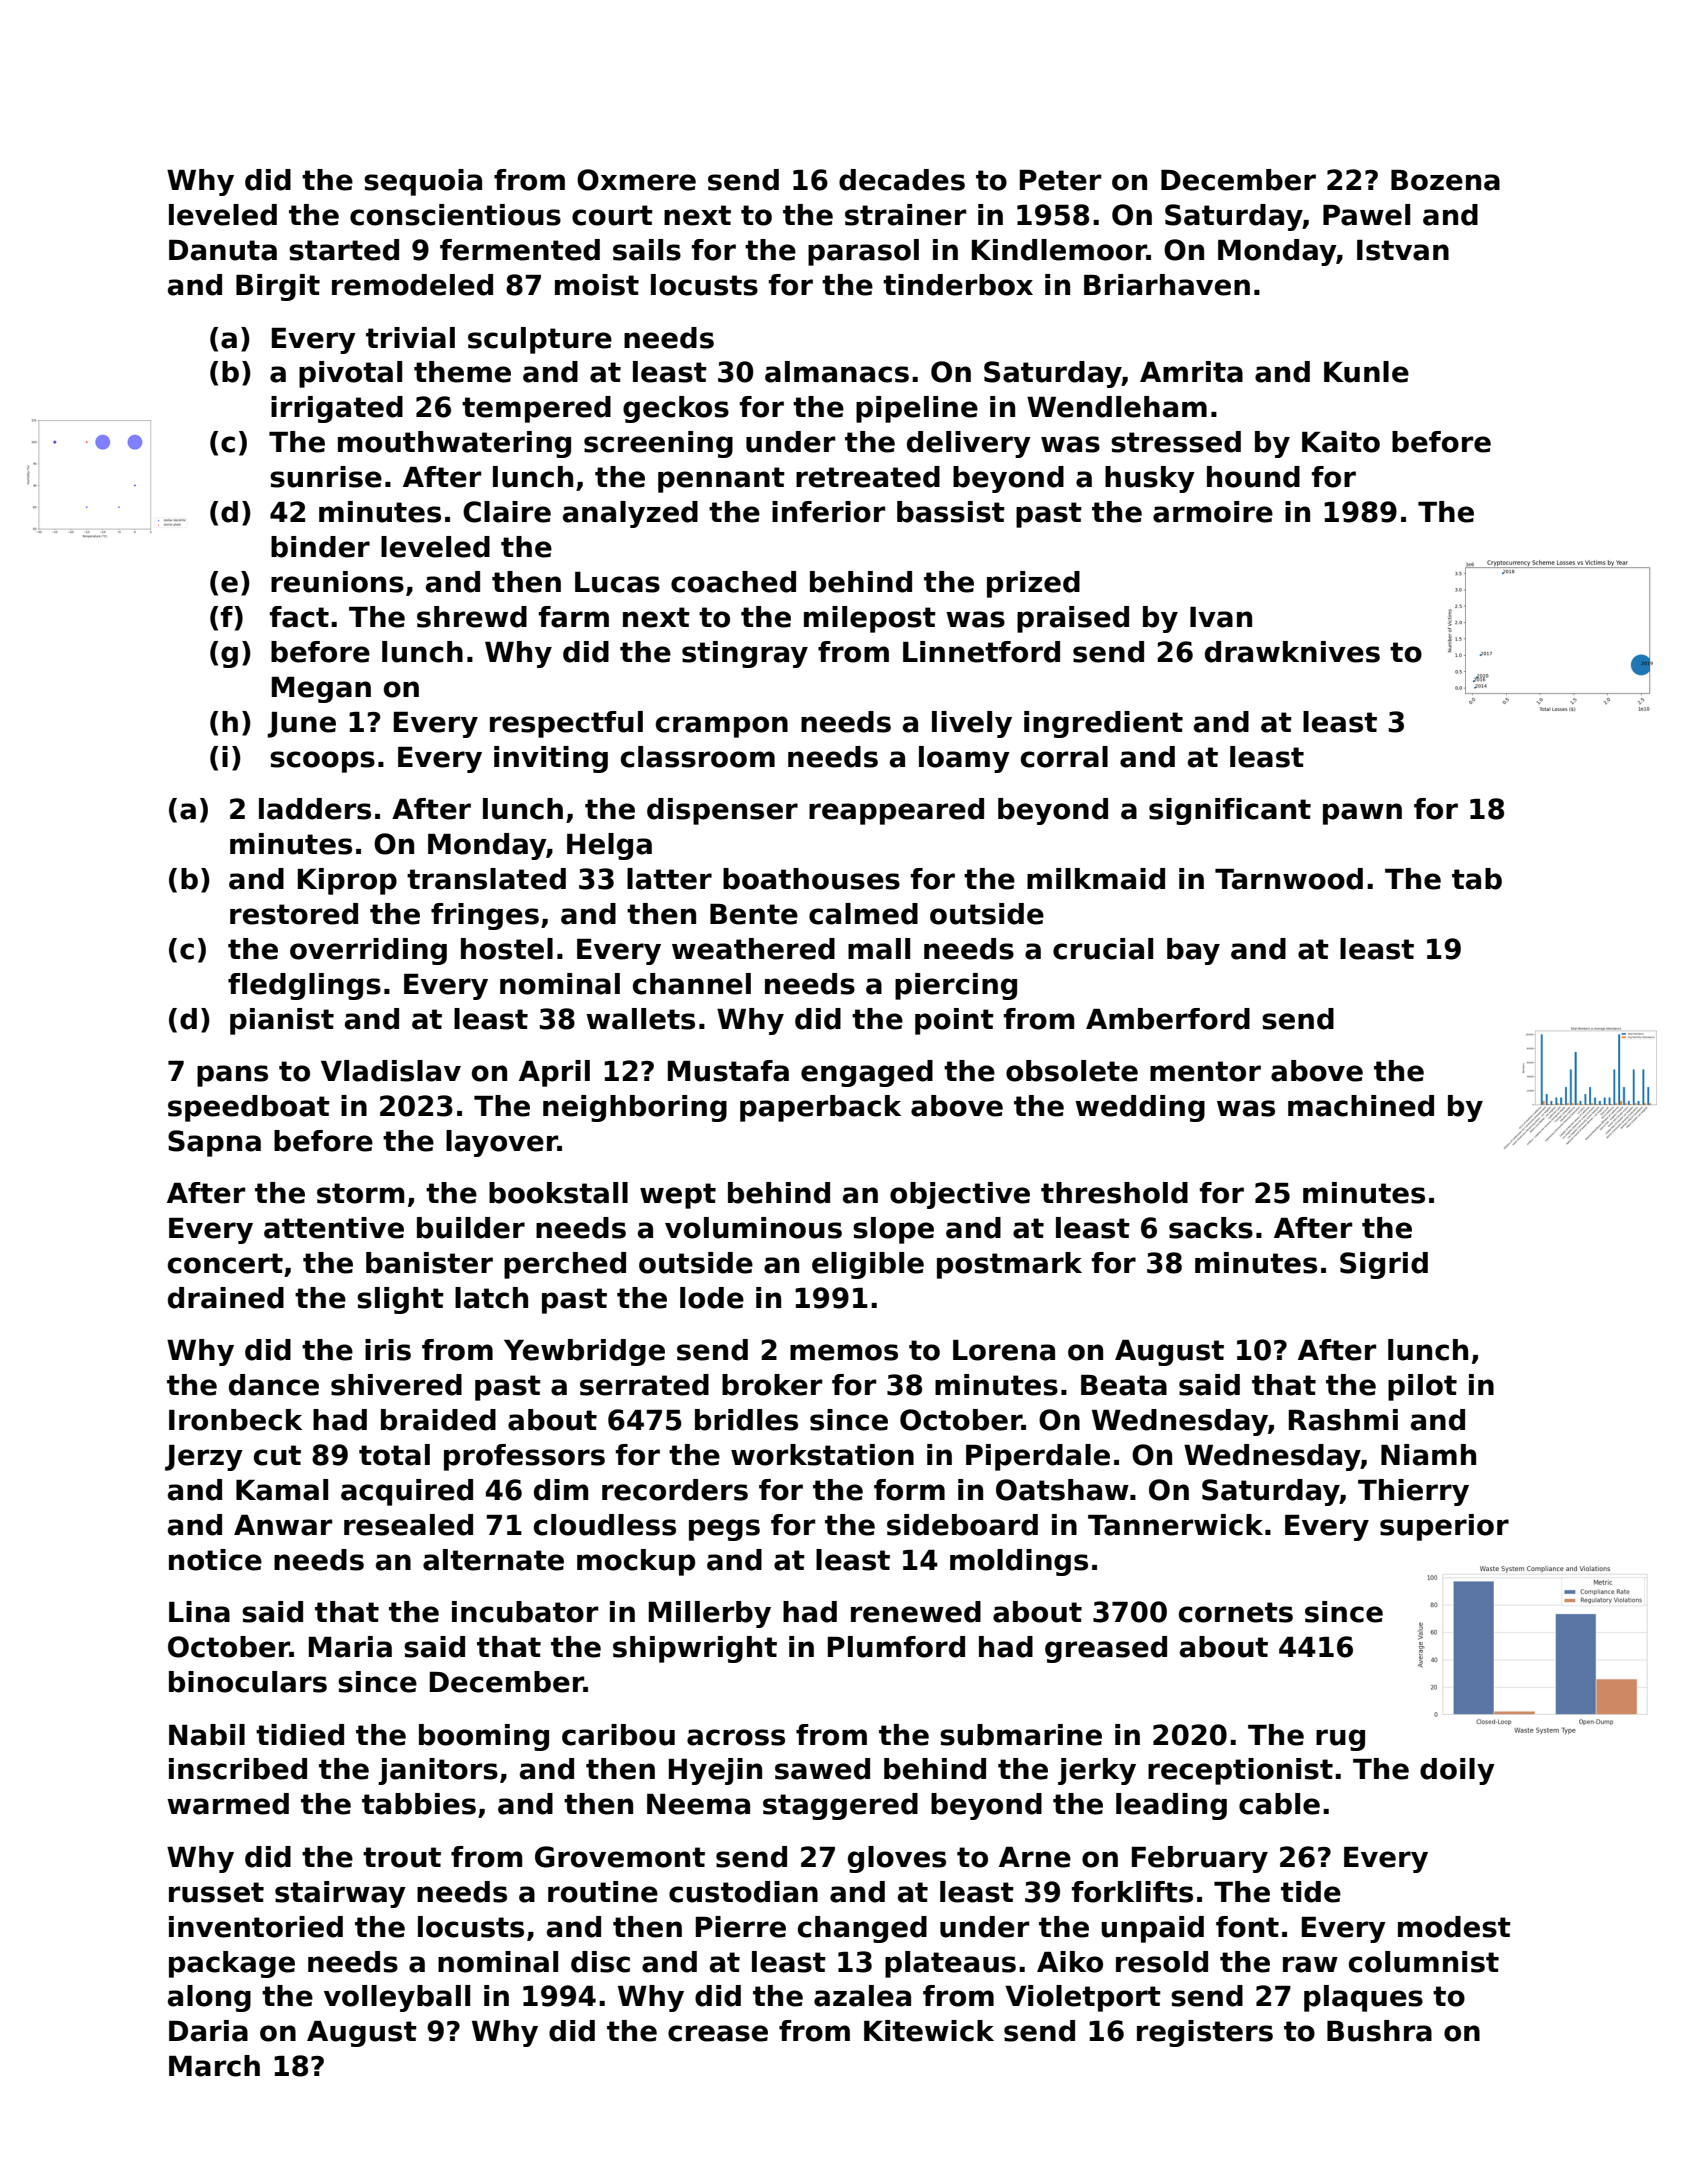 The image size is (1683, 2178). What do you see at coordinates (1445, 180) in the page?
I see `Bozena` at bounding box center [1445, 180].
